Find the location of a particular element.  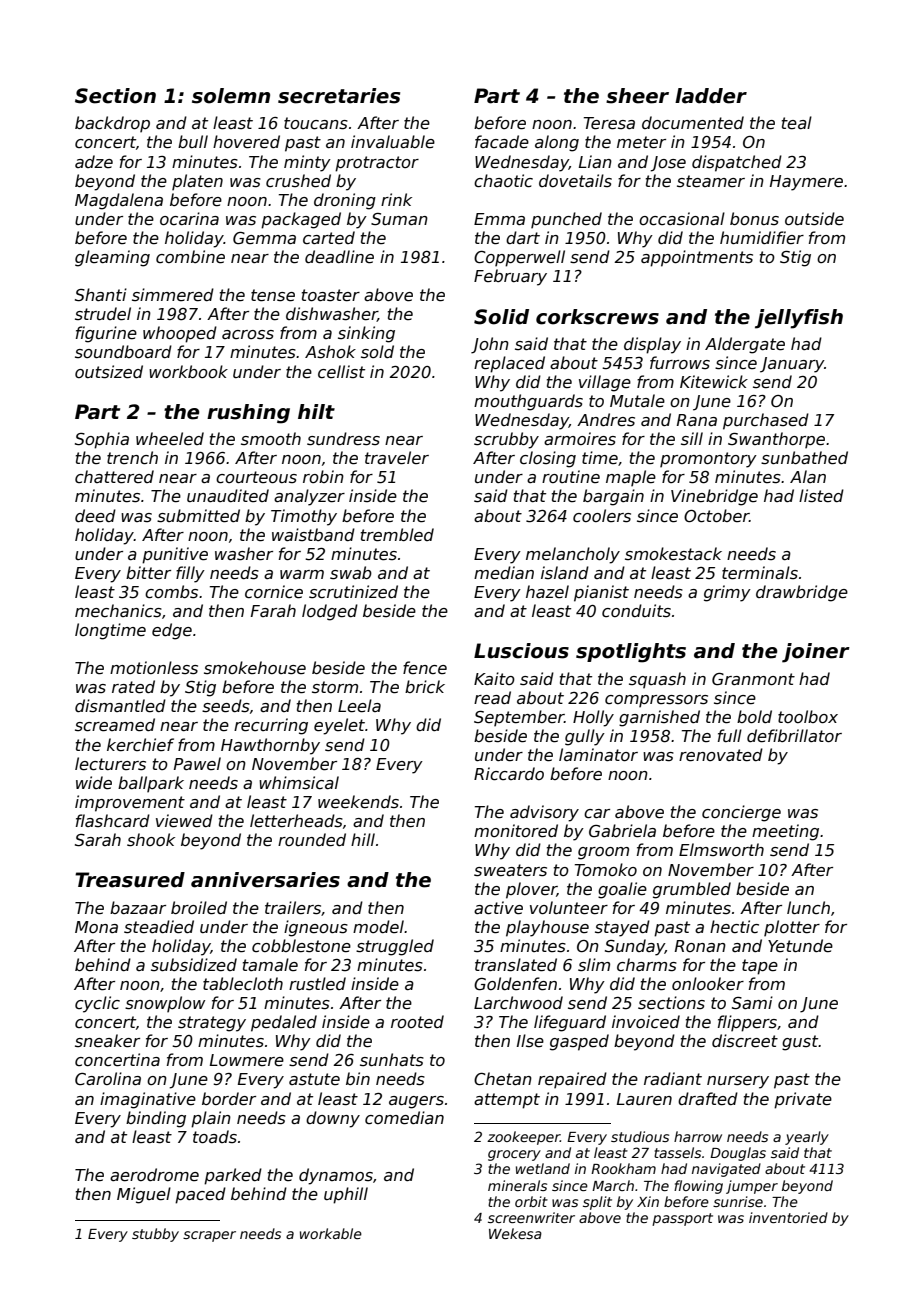

gust is located at coordinates (800, 1043).
